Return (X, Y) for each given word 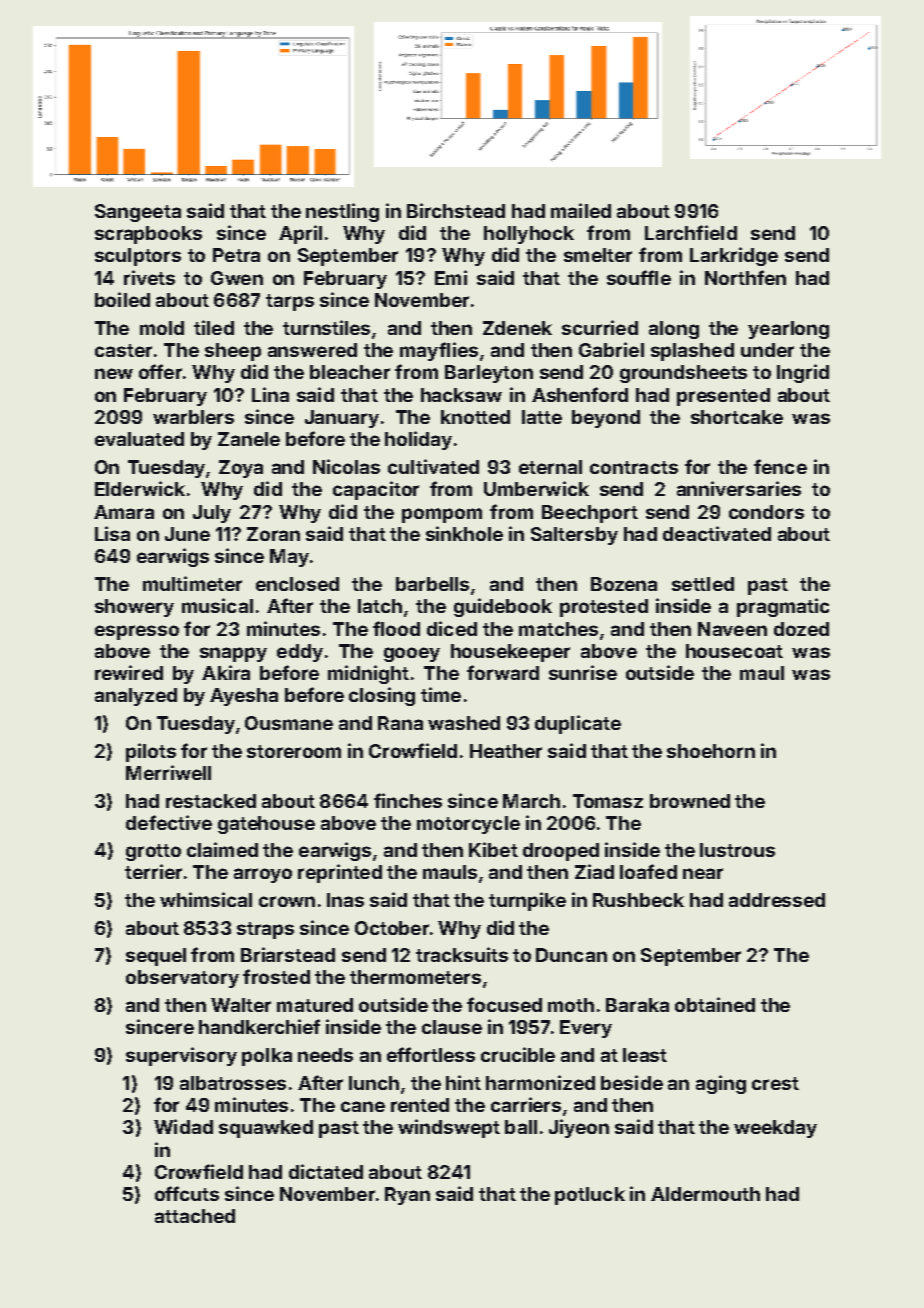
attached (195, 1216)
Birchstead (456, 210)
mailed (581, 210)
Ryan (407, 1196)
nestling (342, 212)
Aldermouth (705, 1194)
